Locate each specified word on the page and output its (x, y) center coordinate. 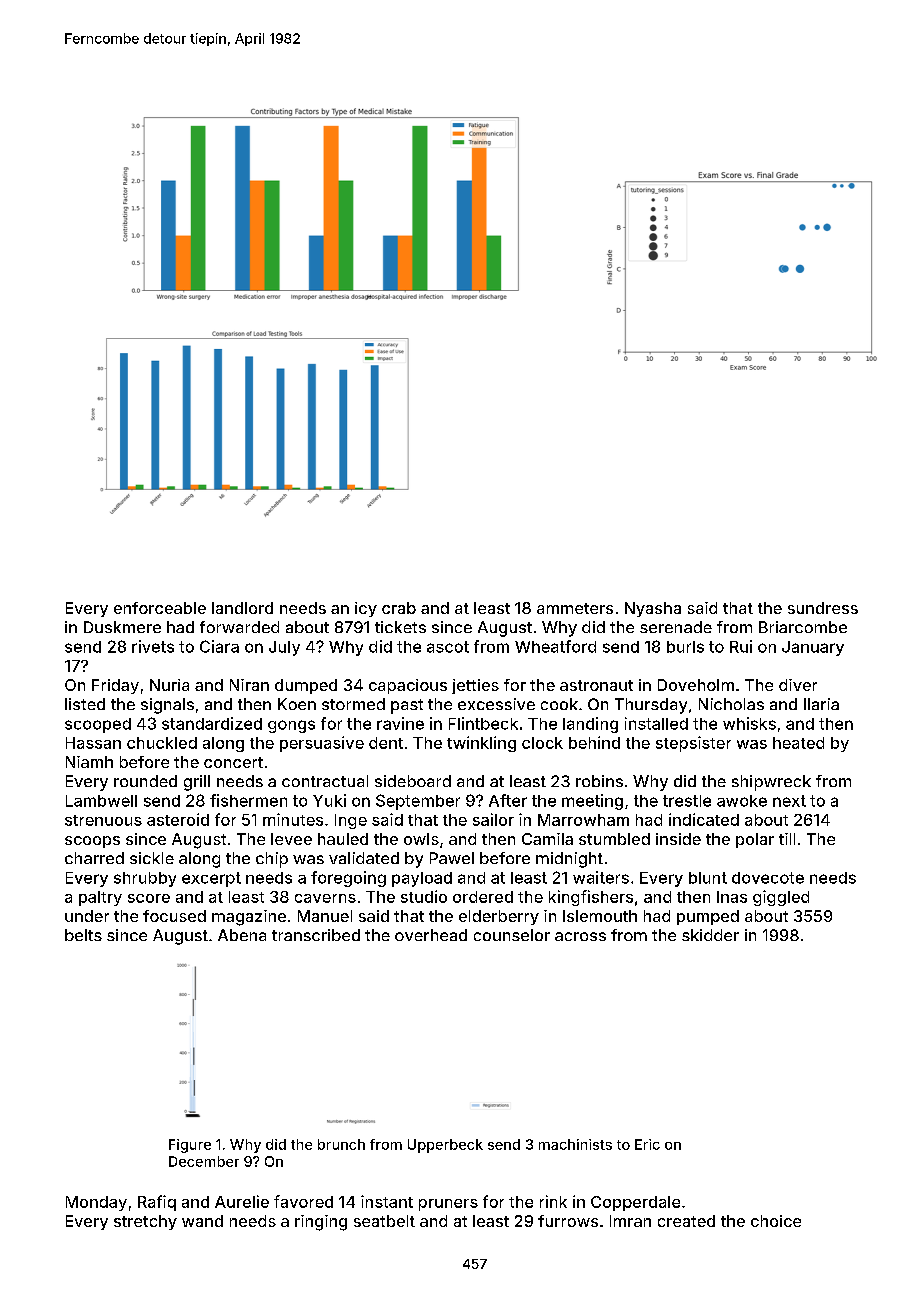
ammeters (575, 608)
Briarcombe (803, 627)
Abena (242, 935)
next (789, 801)
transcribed (316, 935)
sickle (152, 858)
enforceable (160, 608)
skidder (710, 935)
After (508, 800)
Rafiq (157, 1203)
